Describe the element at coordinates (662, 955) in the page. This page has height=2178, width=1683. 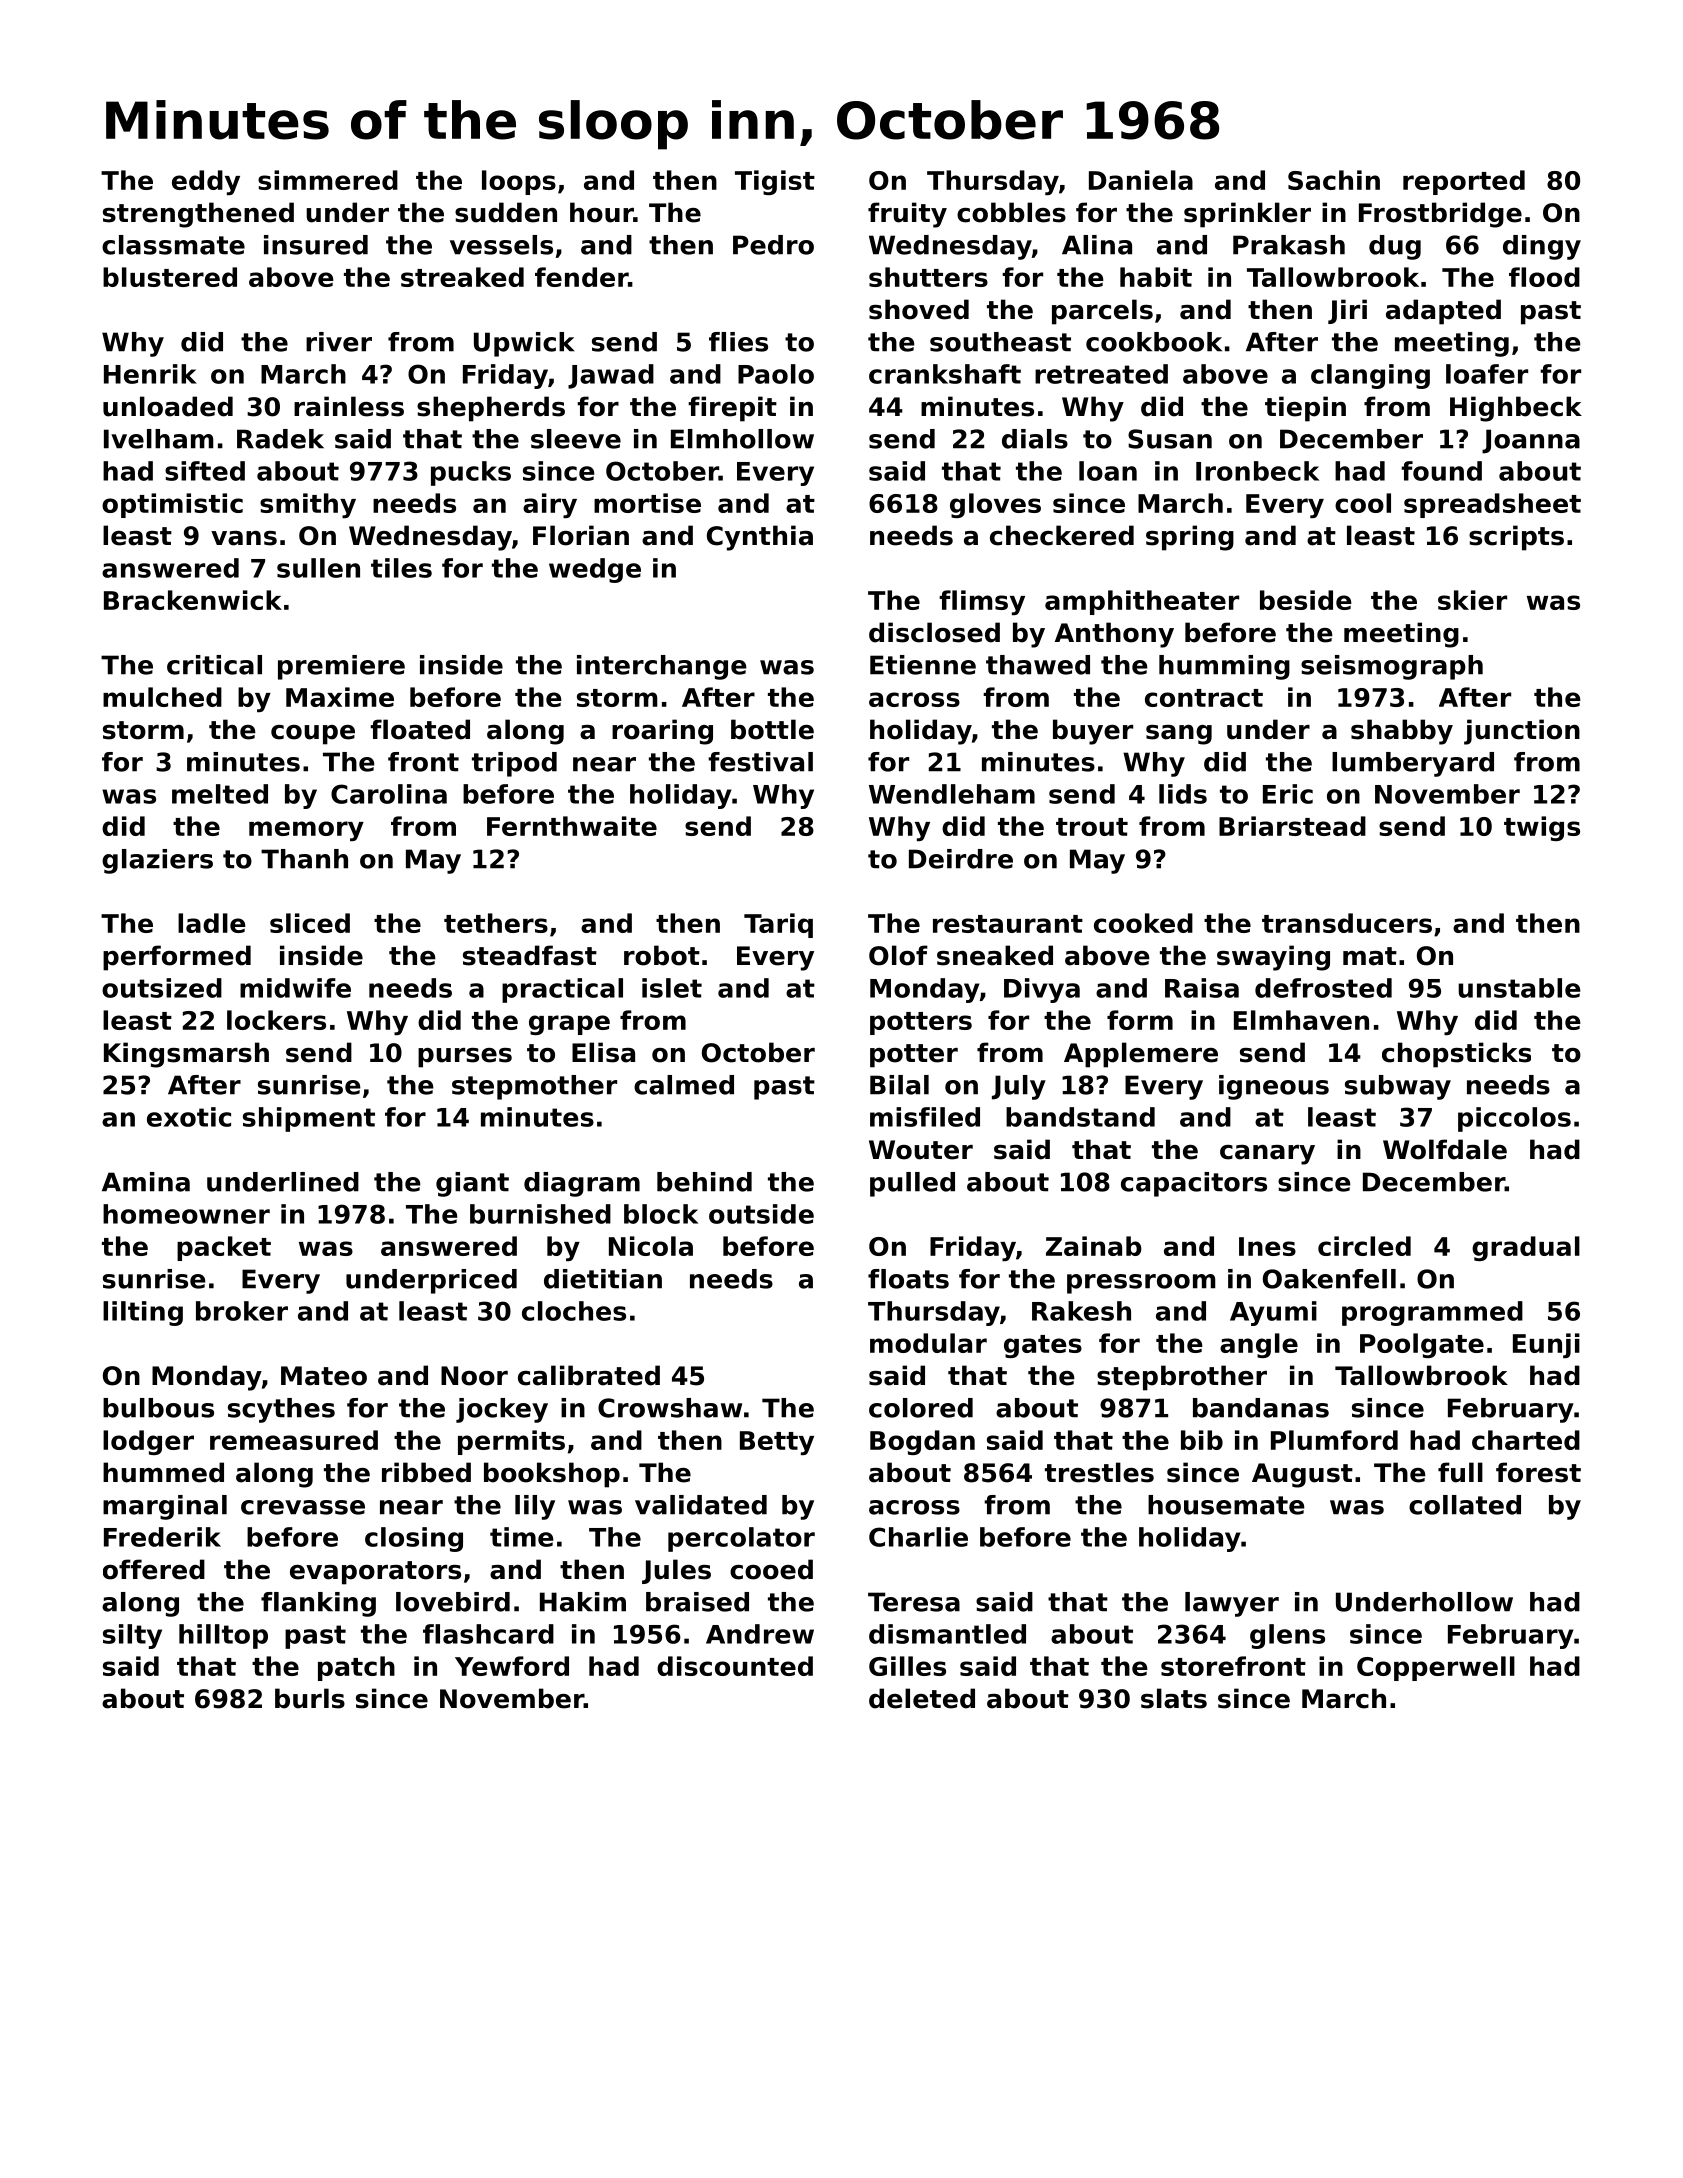
I see `robot` at that location.
